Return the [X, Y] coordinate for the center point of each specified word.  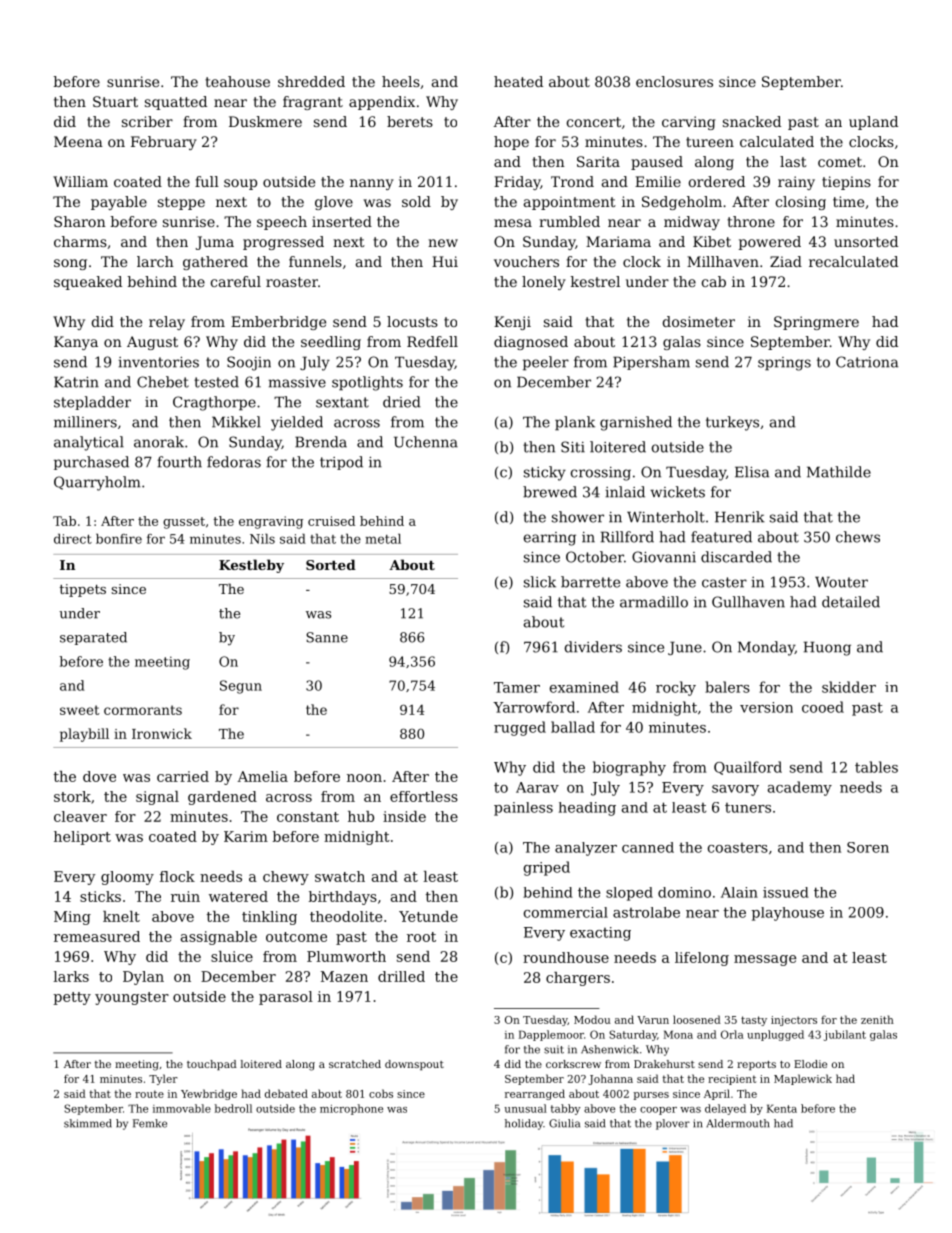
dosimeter [699, 321]
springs [784, 364]
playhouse [787, 914]
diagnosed [531, 343]
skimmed [88, 1123]
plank [575, 423]
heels [401, 81]
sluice [232, 956]
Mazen [344, 976]
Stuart [115, 101]
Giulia [564, 1123]
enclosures [674, 81]
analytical [89, 443]
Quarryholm [97, 483]
